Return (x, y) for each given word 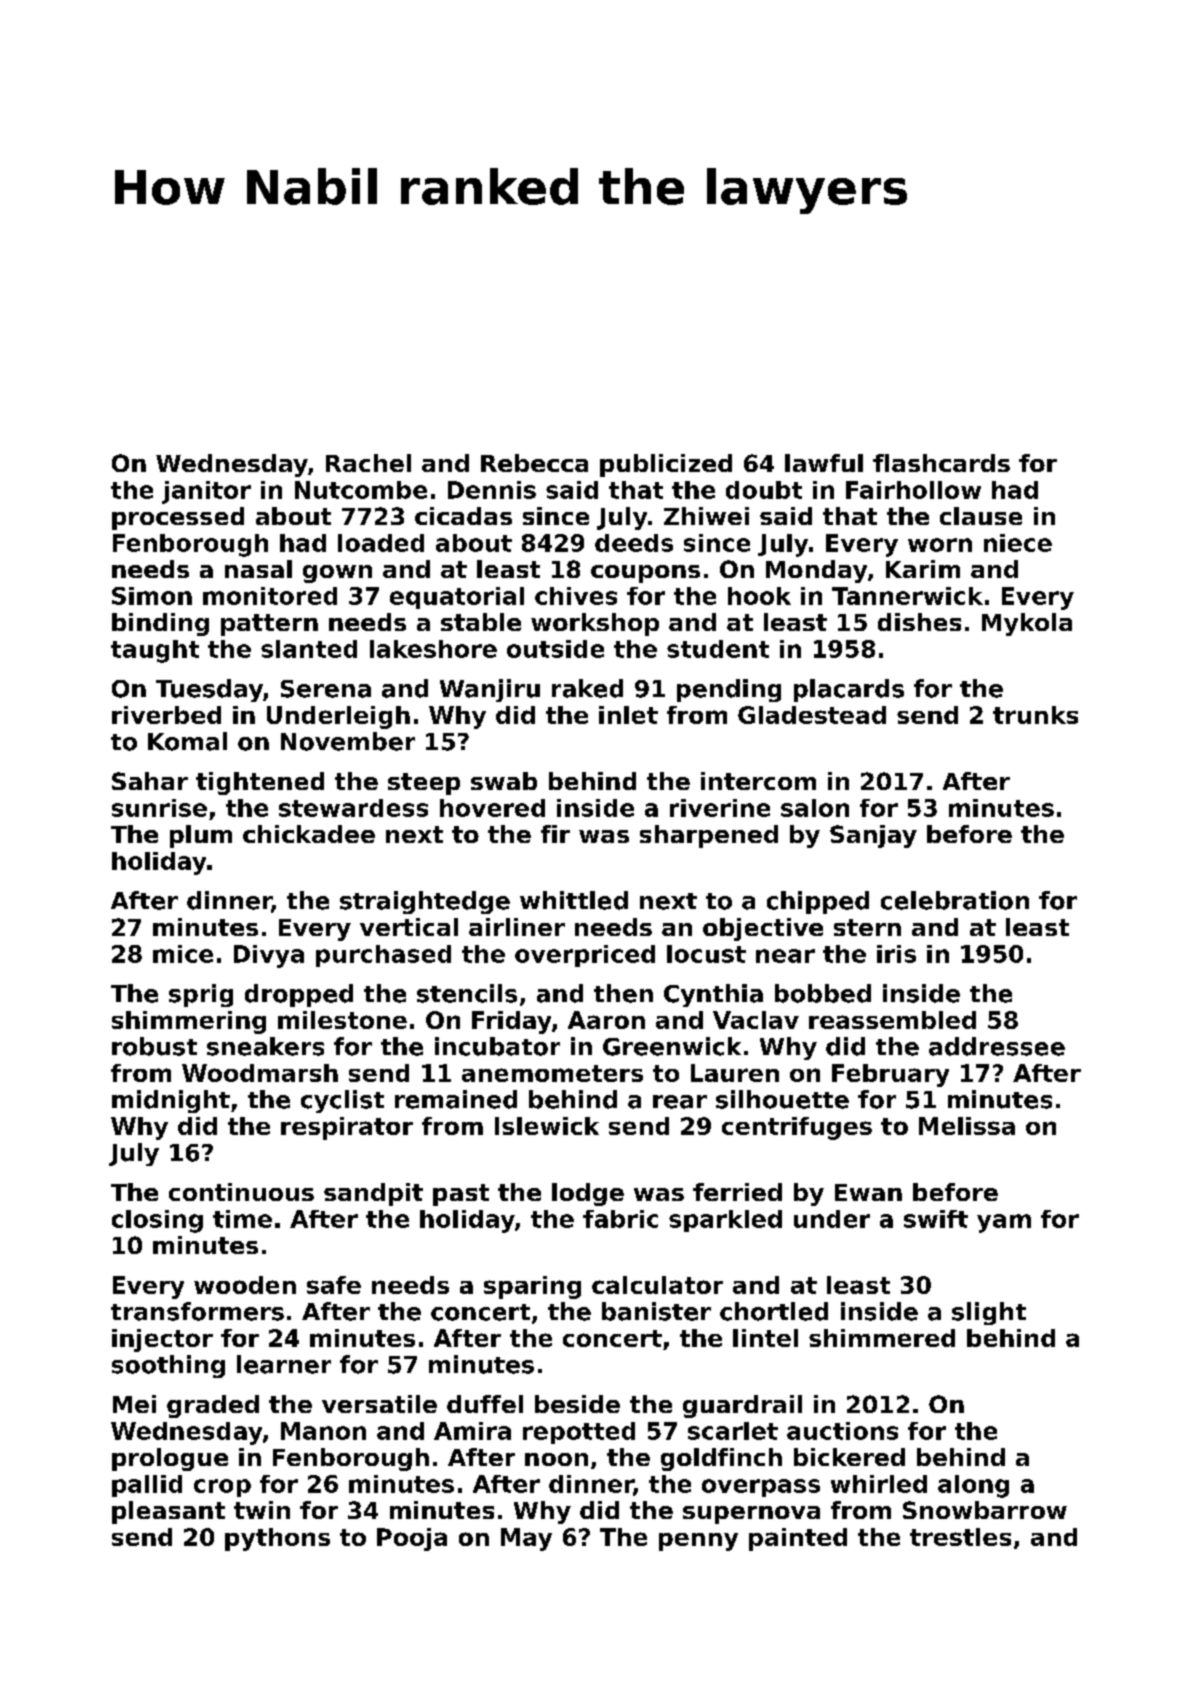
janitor (206, 492)
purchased (383, 956)
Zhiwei (706, 516)
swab (504, 781)
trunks (1035, 715)
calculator (657, 1285)
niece (1018, 543)
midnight (171, 1101)
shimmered (882, 1338)
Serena (326, 689)
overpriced (585, 956)
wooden (245, 1285)
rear (680, 1102)
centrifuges (797, 1128)
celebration (955, 900)
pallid (147, 1486)
